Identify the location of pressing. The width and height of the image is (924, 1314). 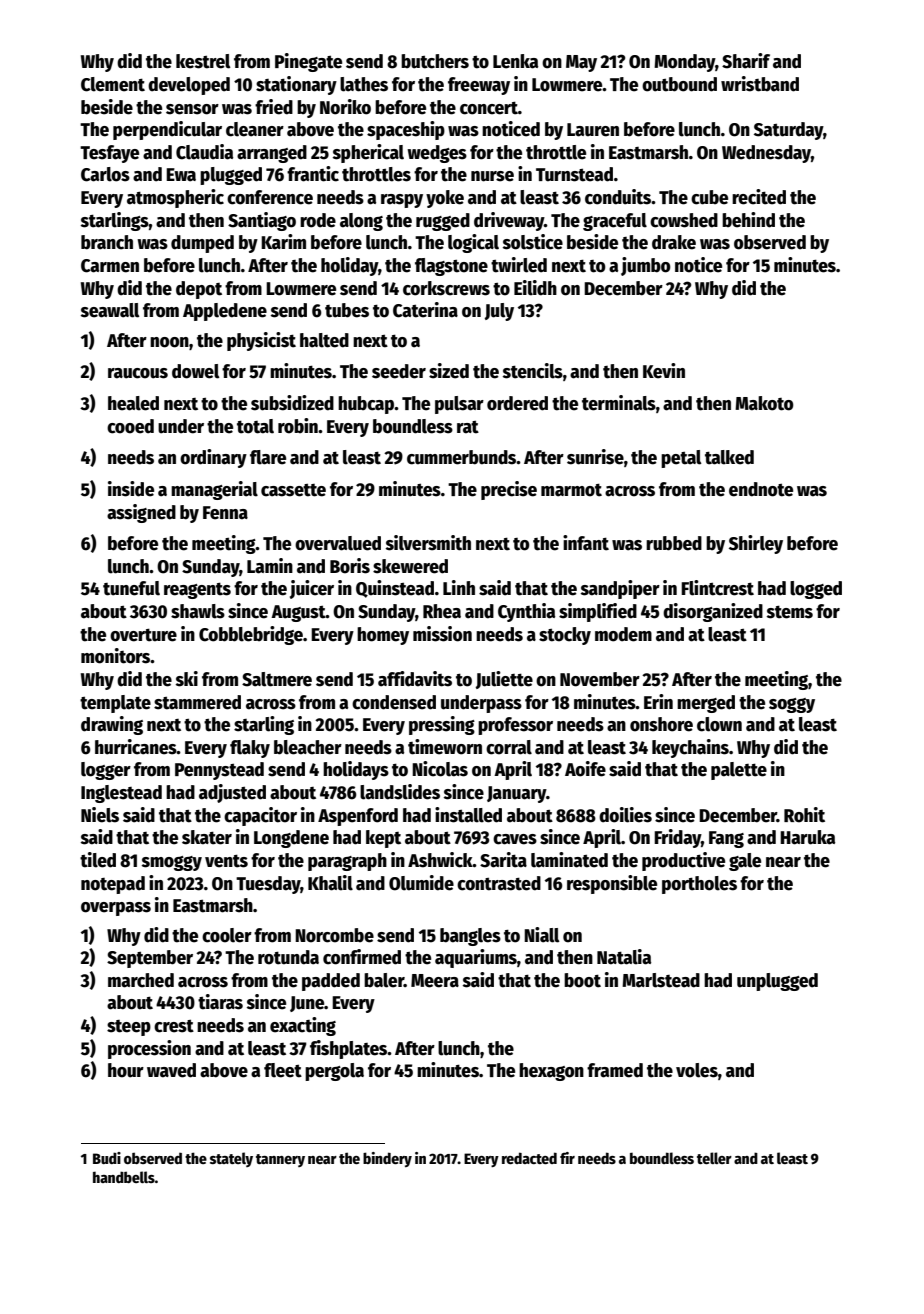
(442, 725).
